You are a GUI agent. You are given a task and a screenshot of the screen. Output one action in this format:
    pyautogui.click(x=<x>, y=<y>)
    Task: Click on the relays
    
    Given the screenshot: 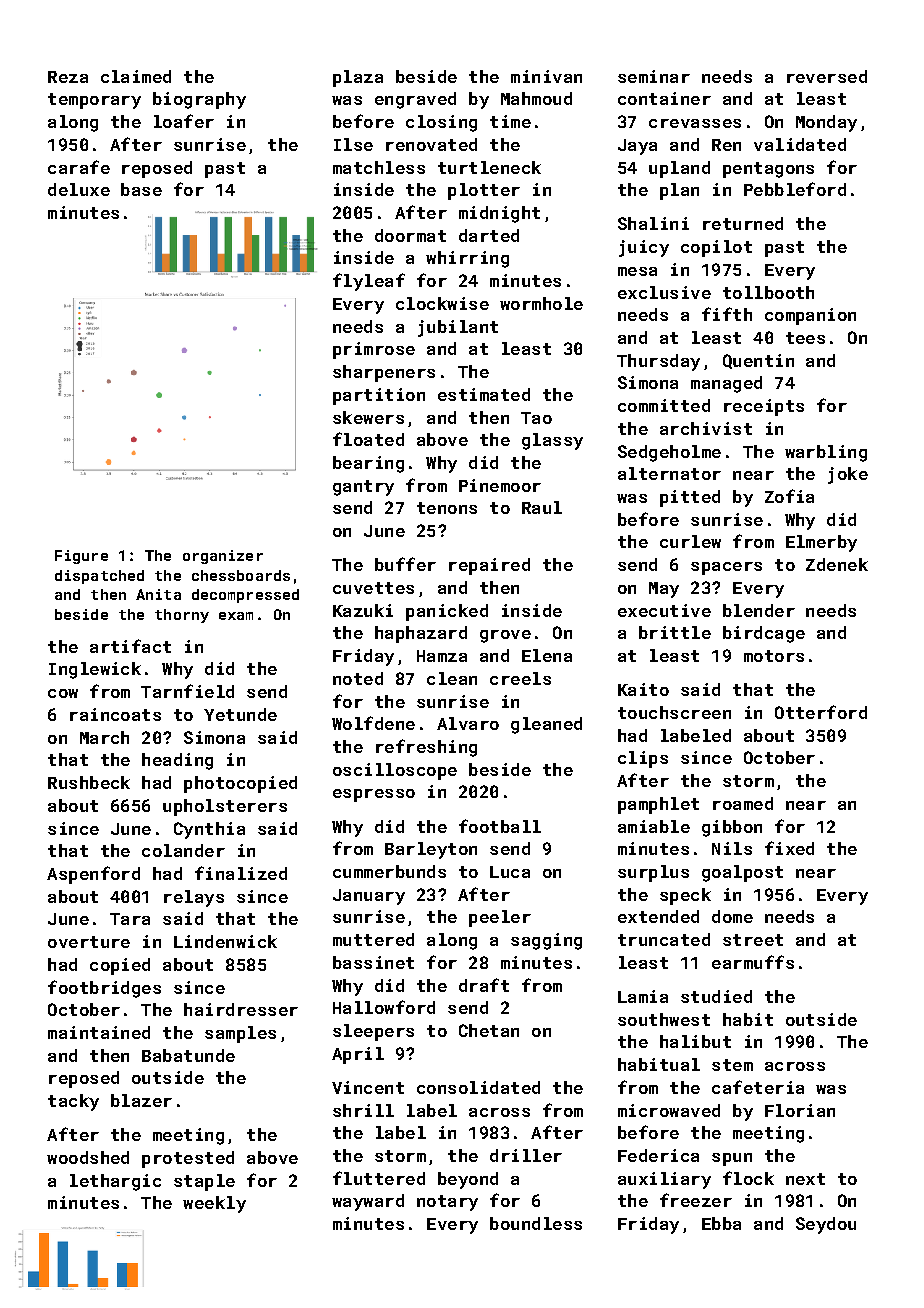 What is the action you would take?
    pyautogui.click(x=194, y=898)
